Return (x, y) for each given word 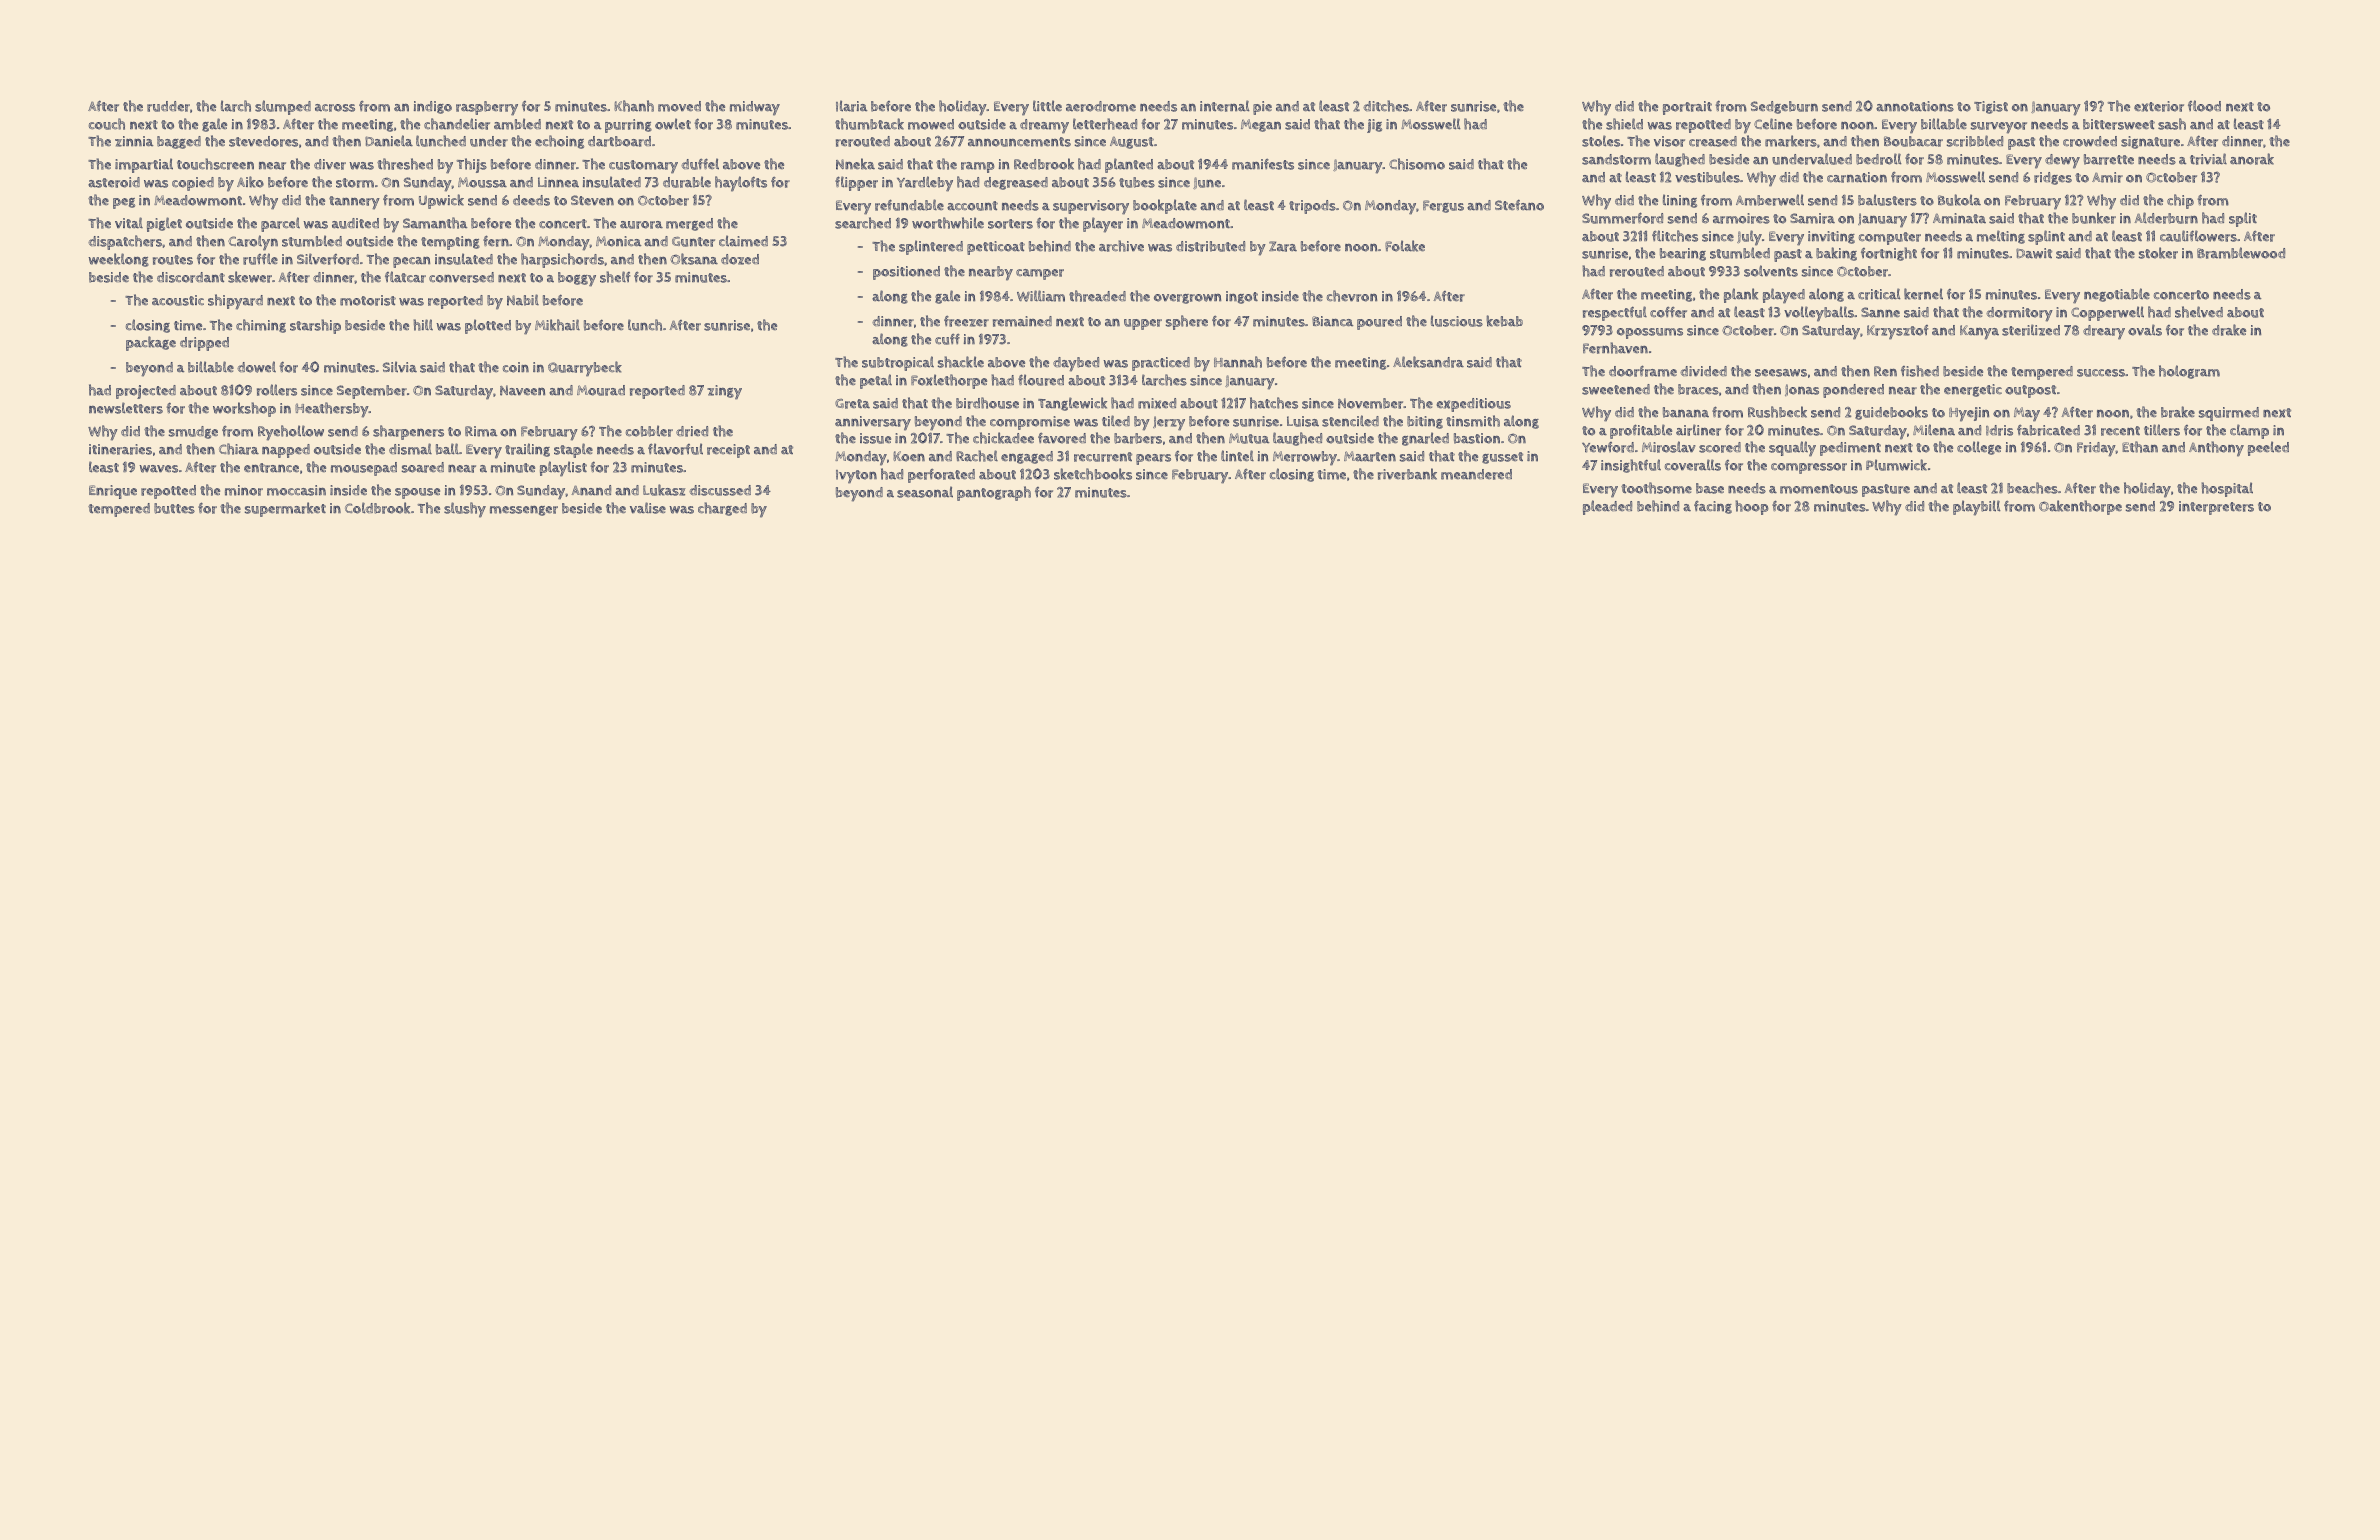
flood (2204, 106)
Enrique (113, 492)
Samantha (435, 223)
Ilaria (851, 106)
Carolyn (253, 243)
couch (107, 124)
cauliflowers (2198, 236)
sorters (1010, 224)
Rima (481, 431)
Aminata (1959, 218)
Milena (1934, 430)
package (151, 343)
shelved (2199, 312)
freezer (966, 321)
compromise (1030, 423)
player (1103, 225)
